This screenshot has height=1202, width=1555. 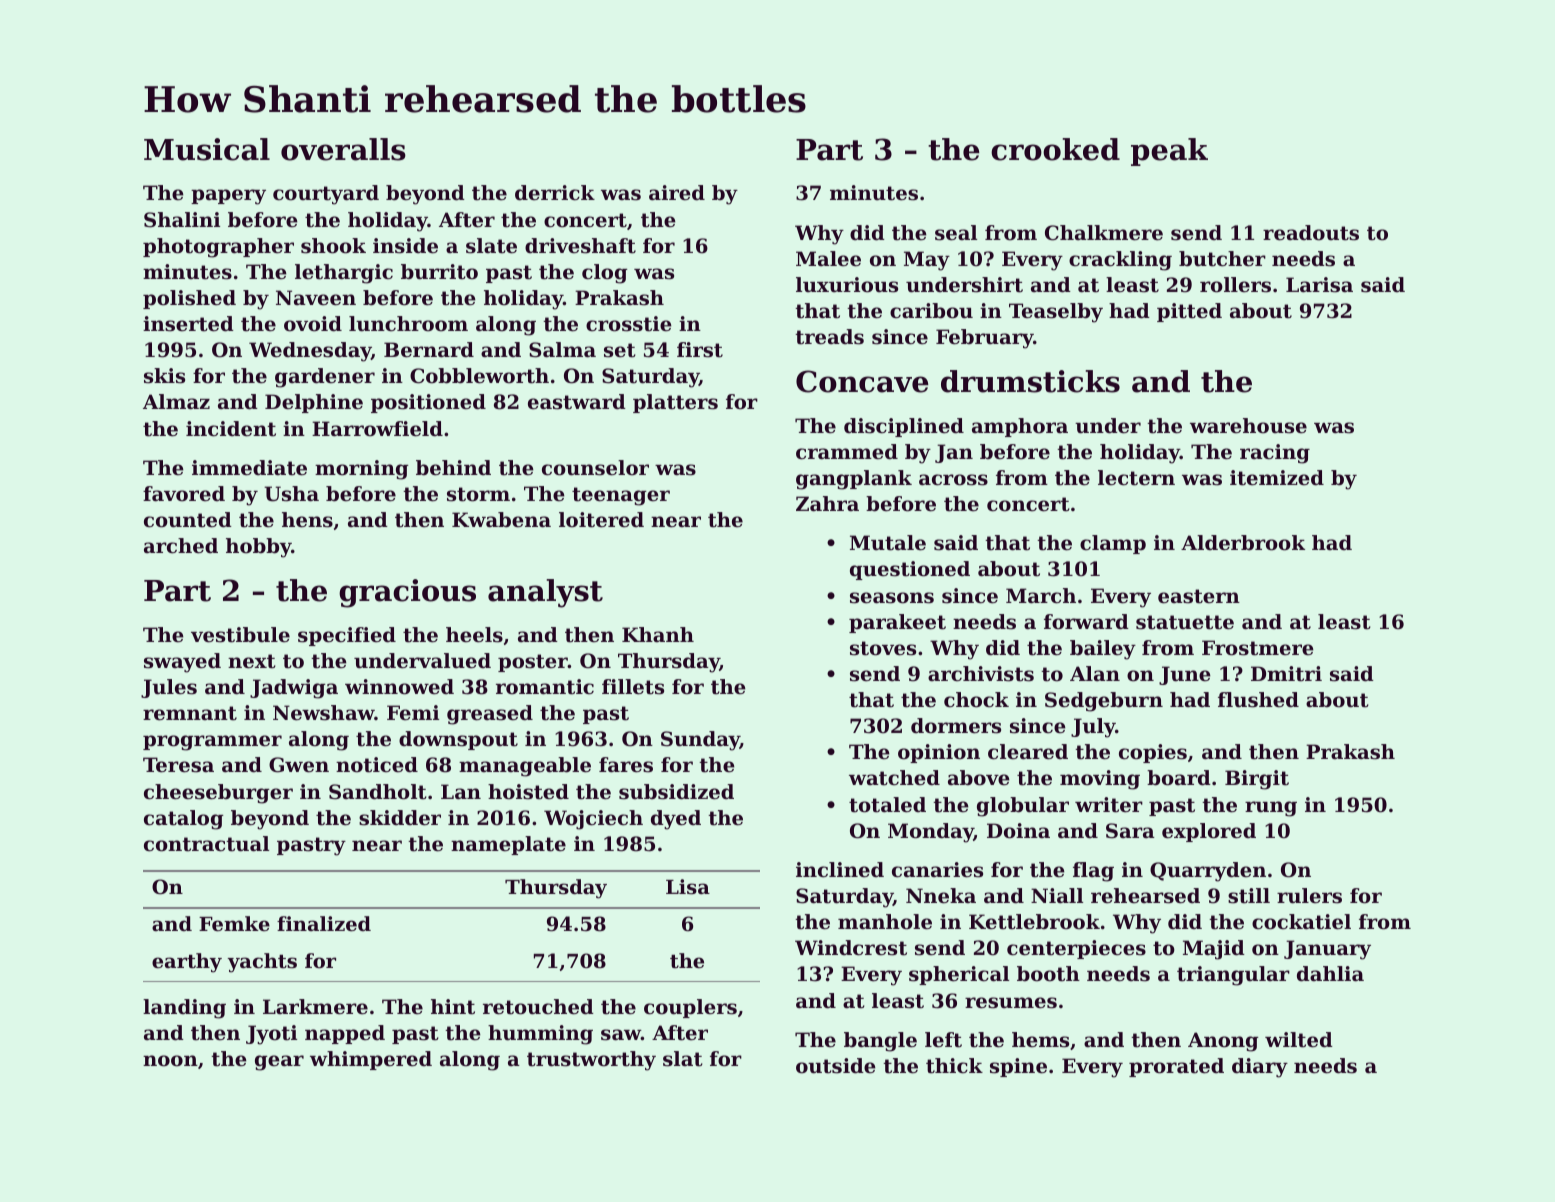 What do you see at coordinates (315, 1007) in the screenshot?
I see `Larkmere` at bounding box center [315, 1007].
